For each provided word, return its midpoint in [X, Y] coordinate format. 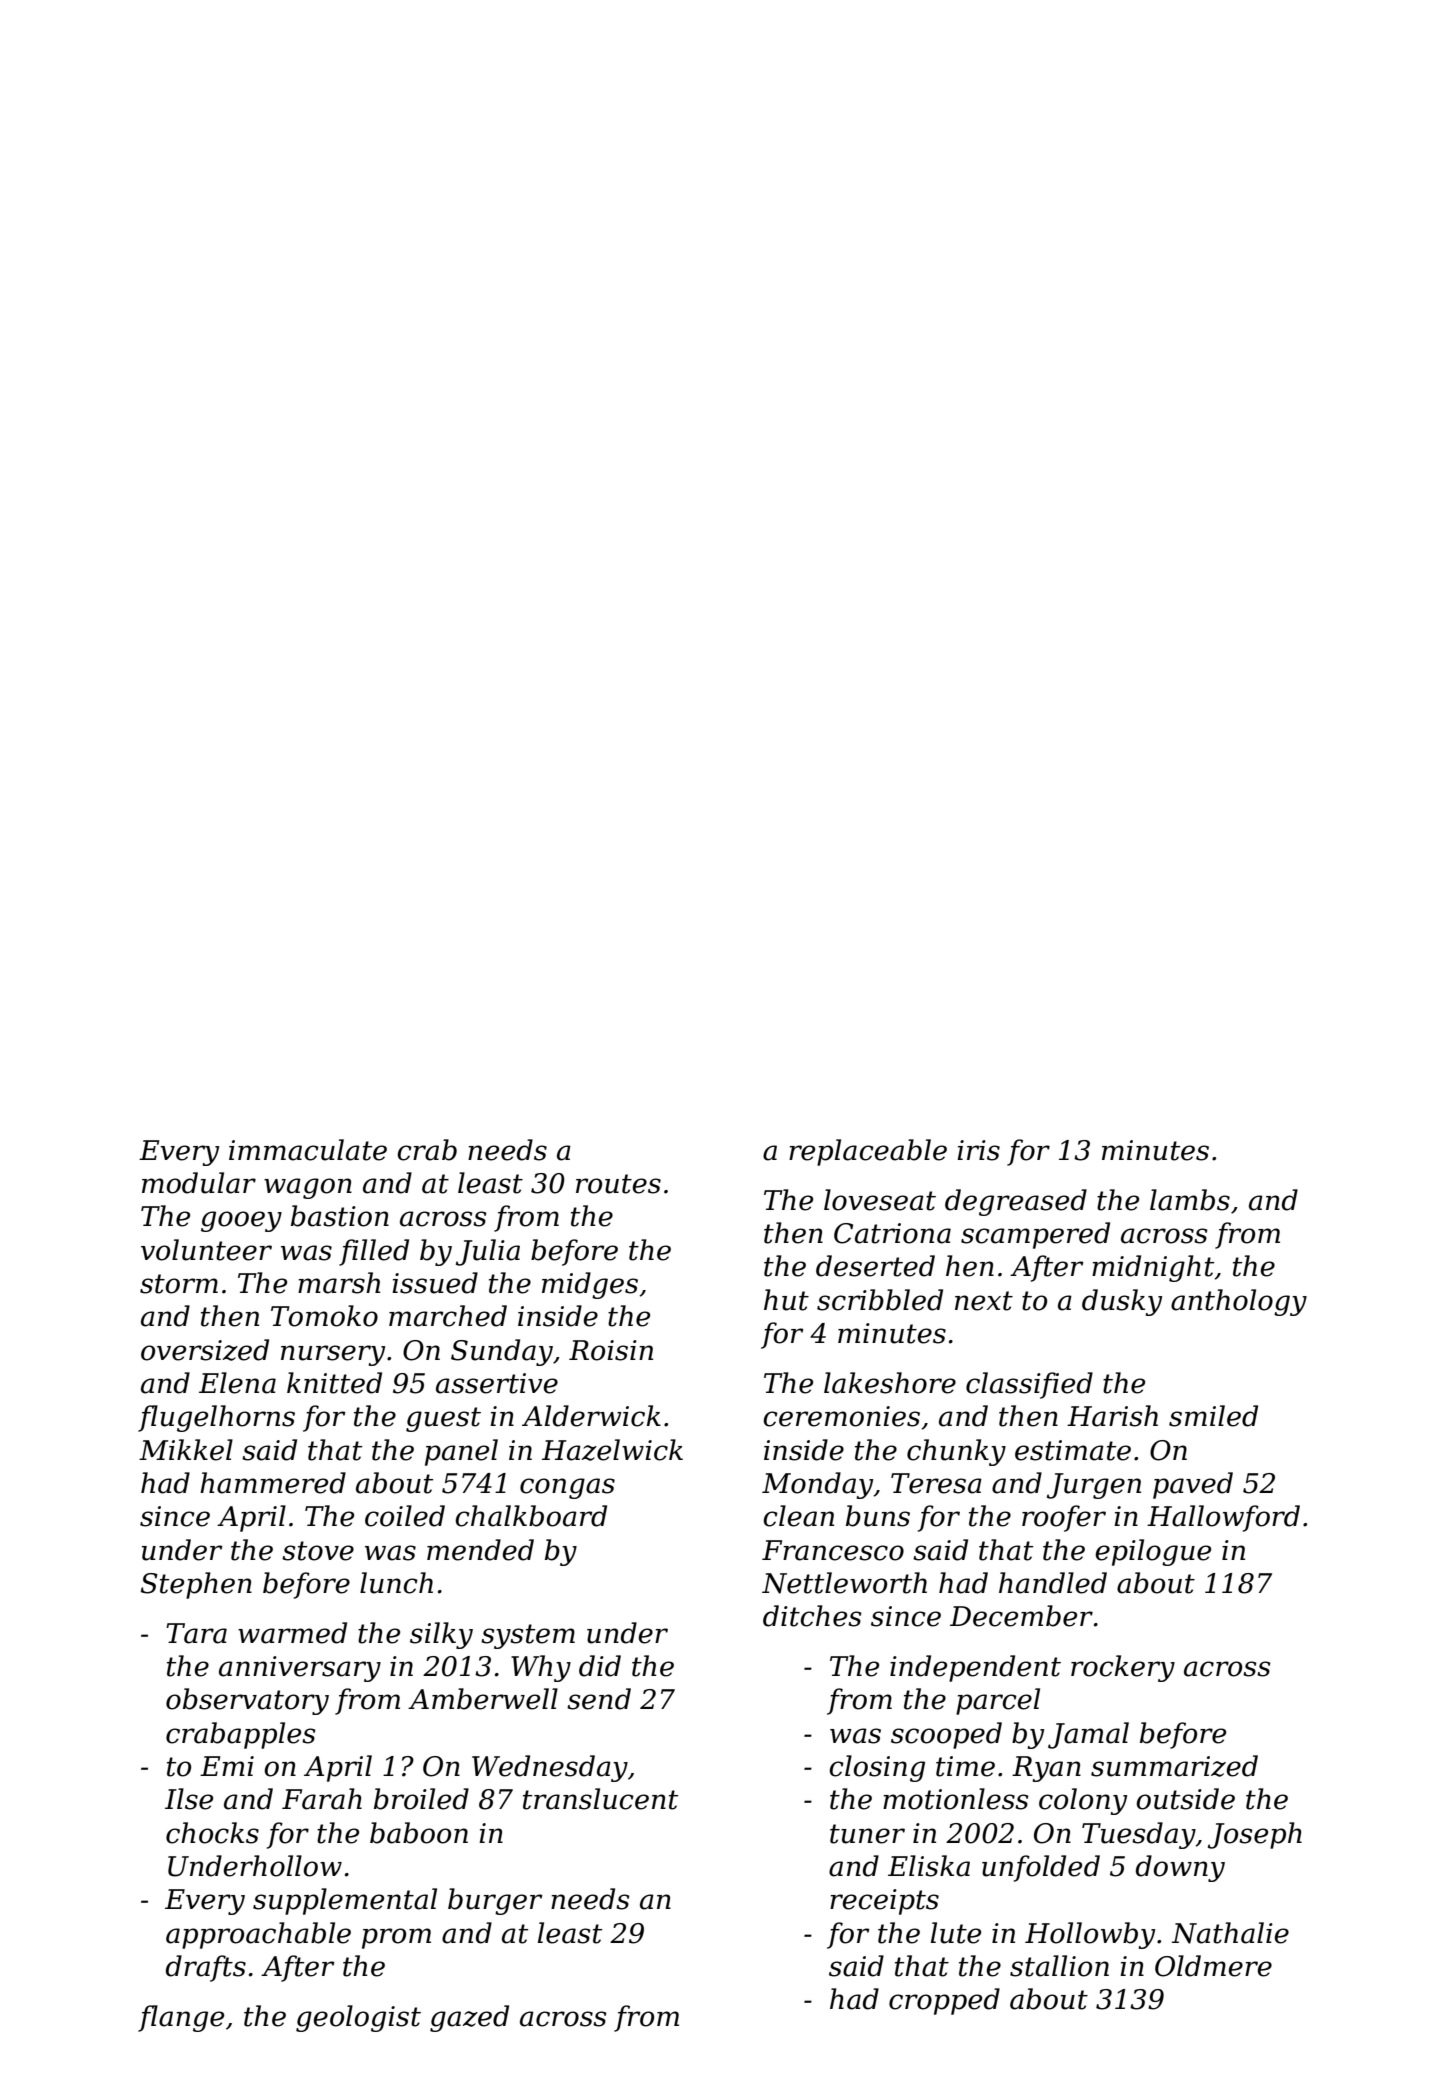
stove [318, 1551]
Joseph [1255, 1835]
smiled [1213, 1416]
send [599, 1699]
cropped [944, 2001]
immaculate [308, 1150]
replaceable [868, 1152]
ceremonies [841, 1416]
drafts [206, 1968]
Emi [227, 1766]
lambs [1190, 1200]
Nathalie [1230, 1933]
